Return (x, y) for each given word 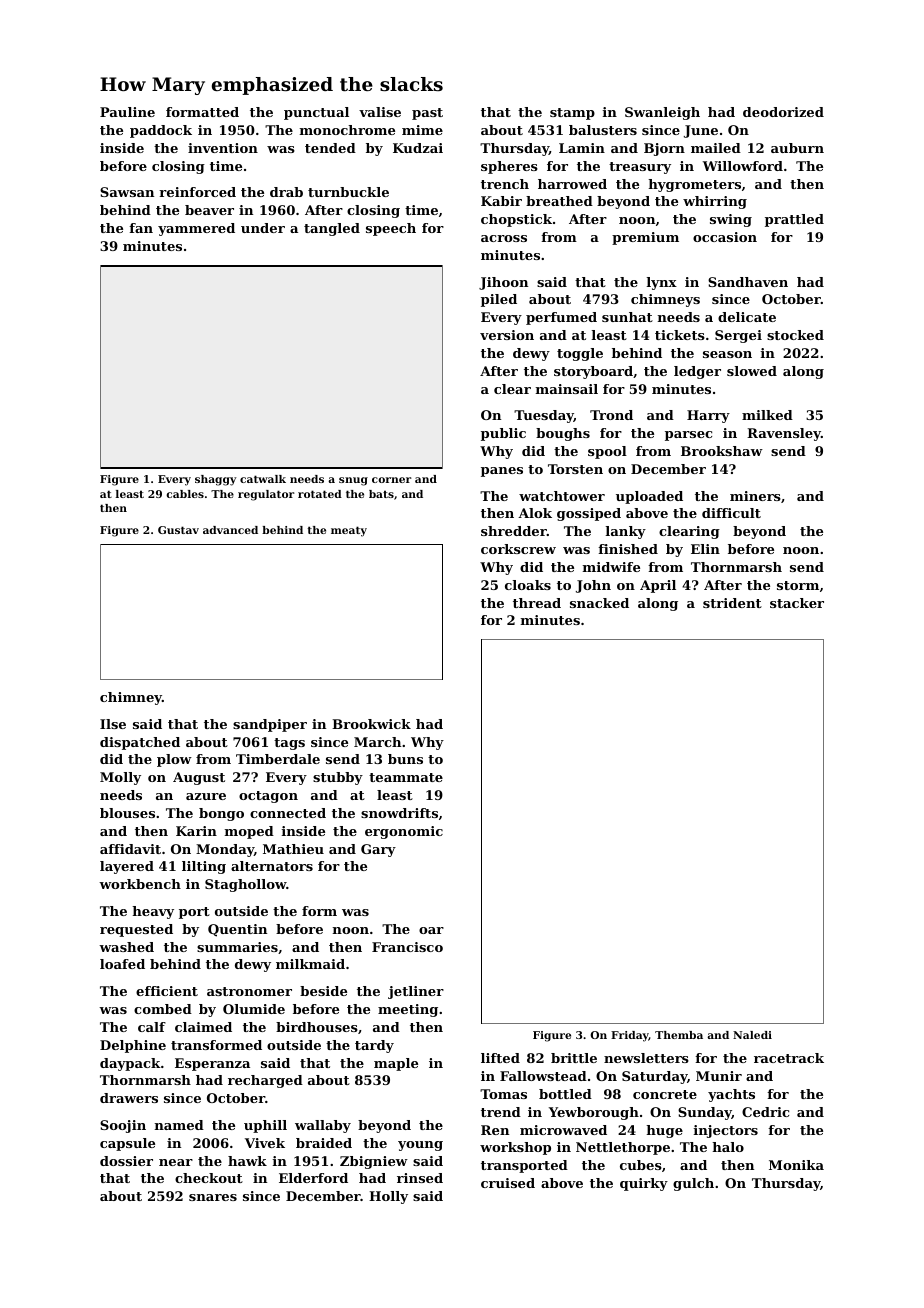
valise (380, 112)
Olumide (254, 1009)
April (658, 586)
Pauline (127, 112)
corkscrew (518, 549)
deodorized (783, 112)
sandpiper (270, 725)
